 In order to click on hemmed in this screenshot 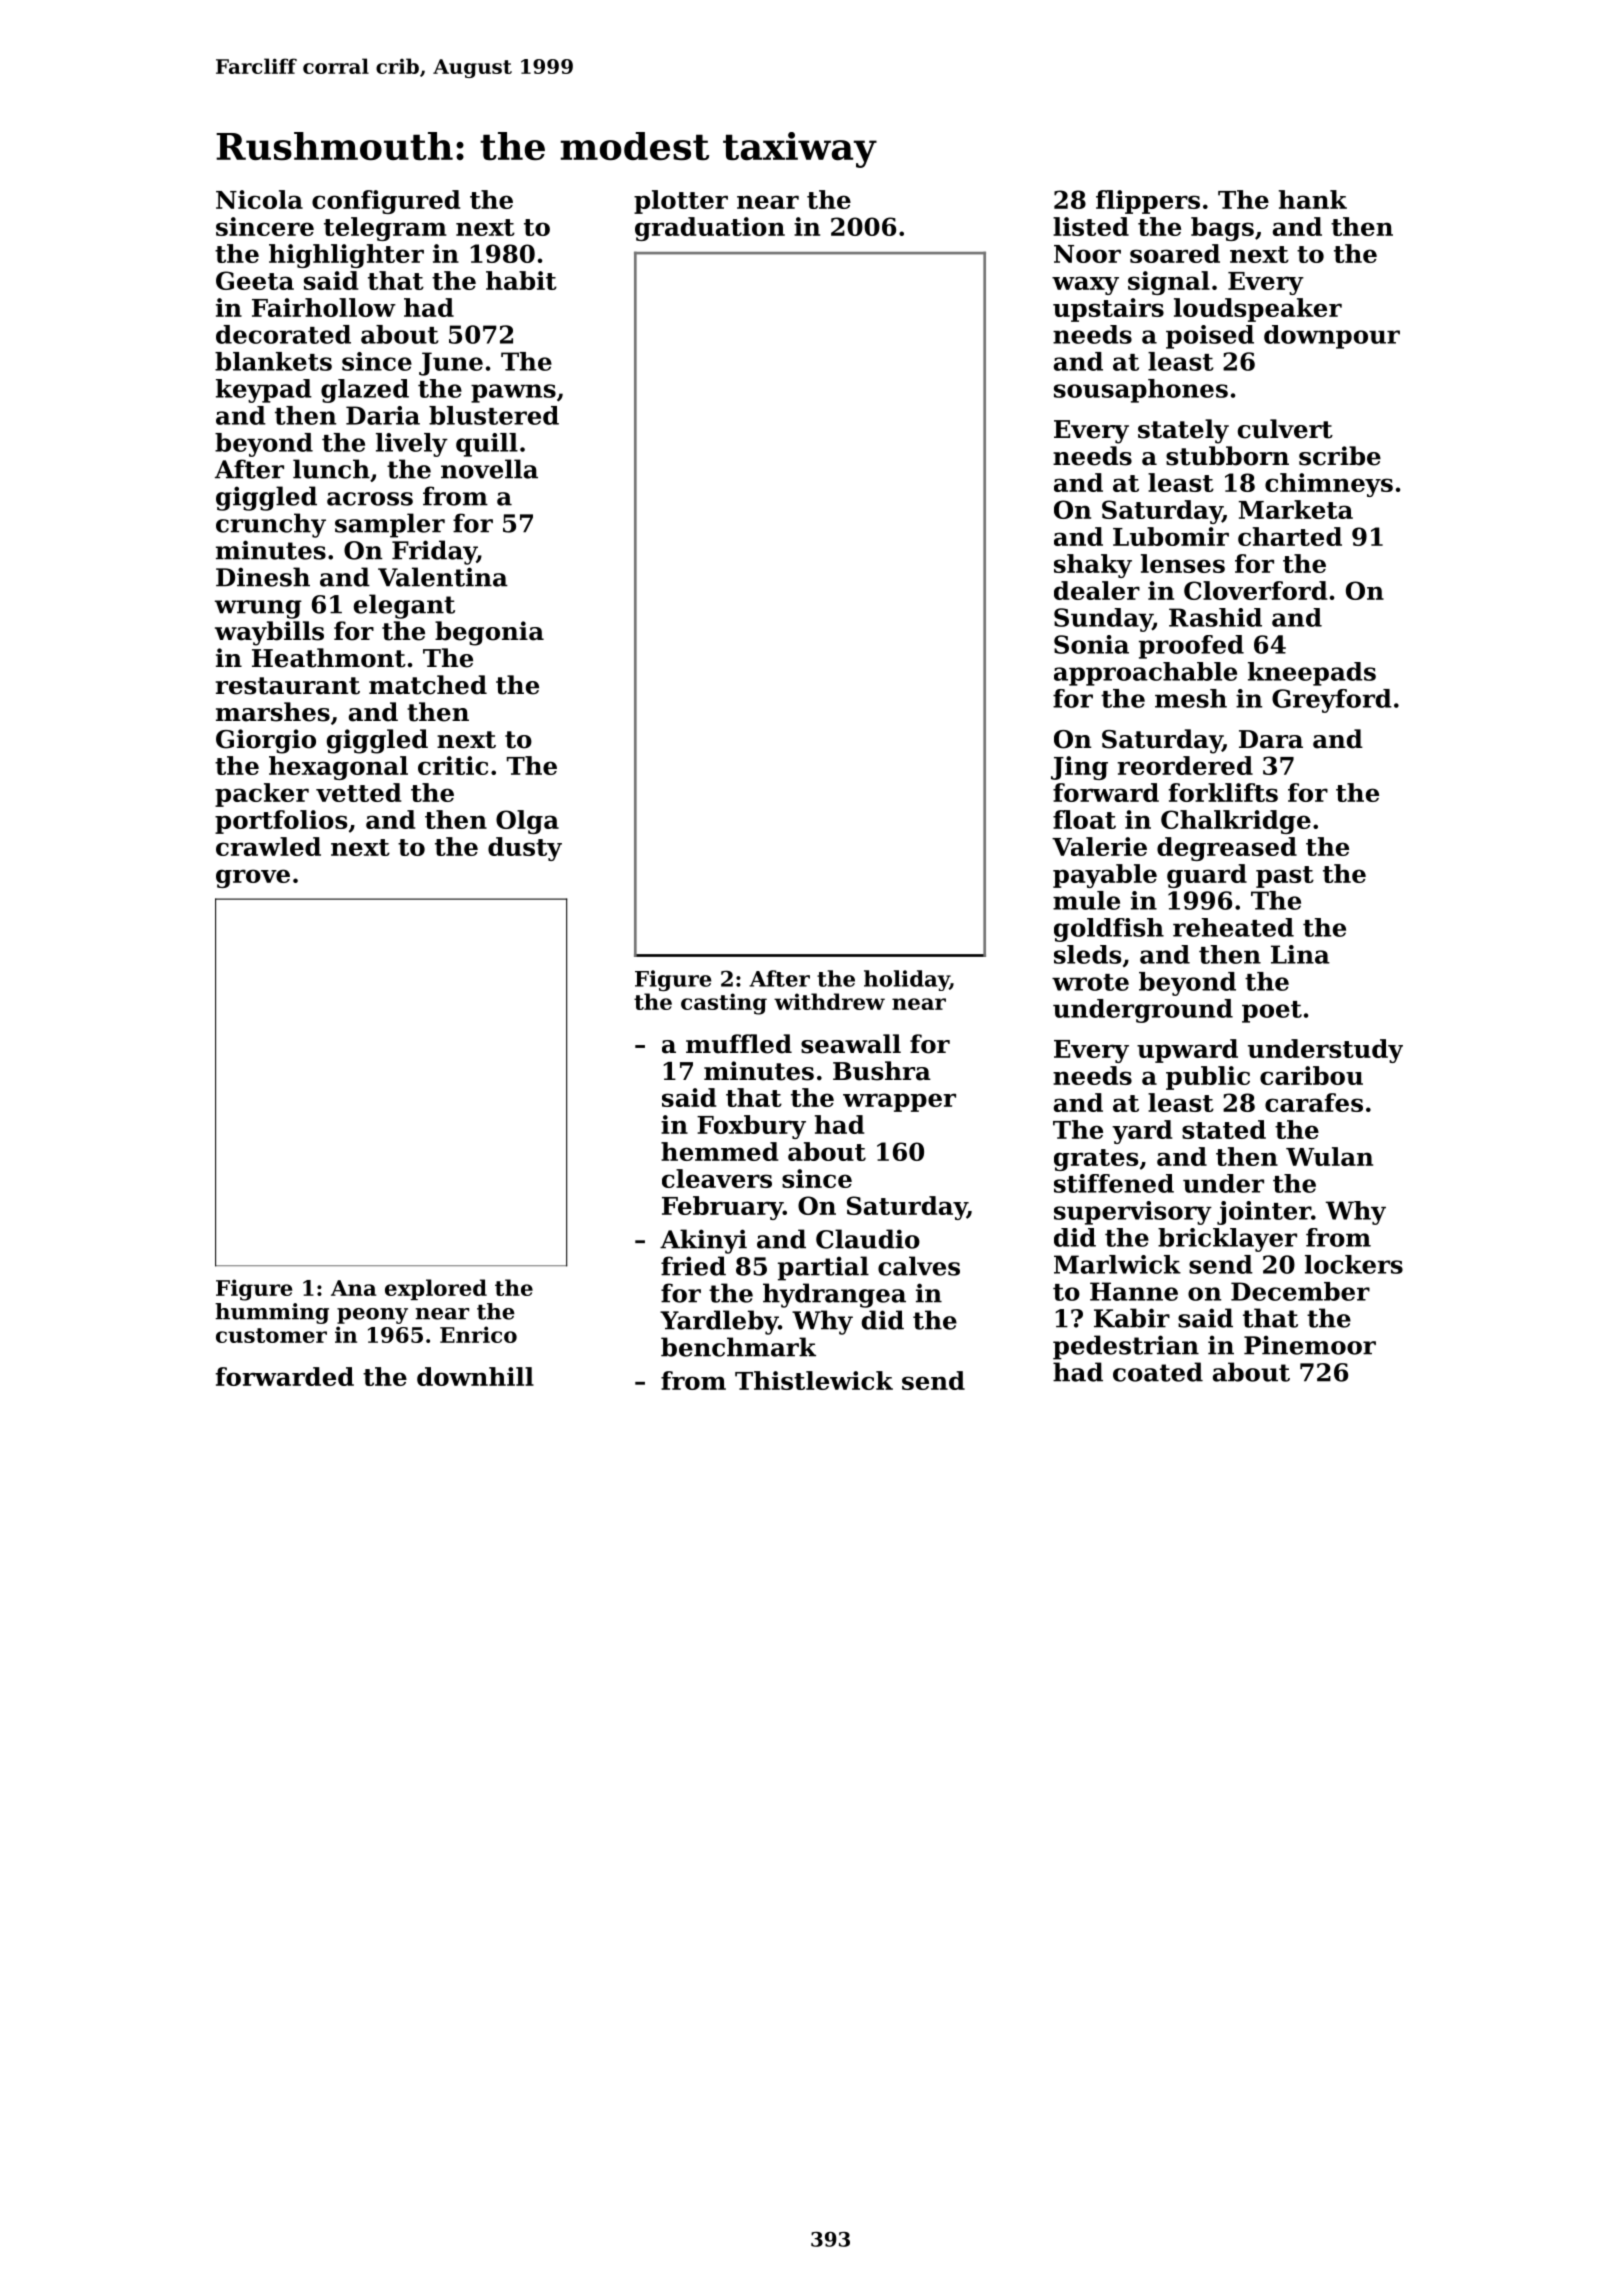, I will do `click(719, 1151)`.
